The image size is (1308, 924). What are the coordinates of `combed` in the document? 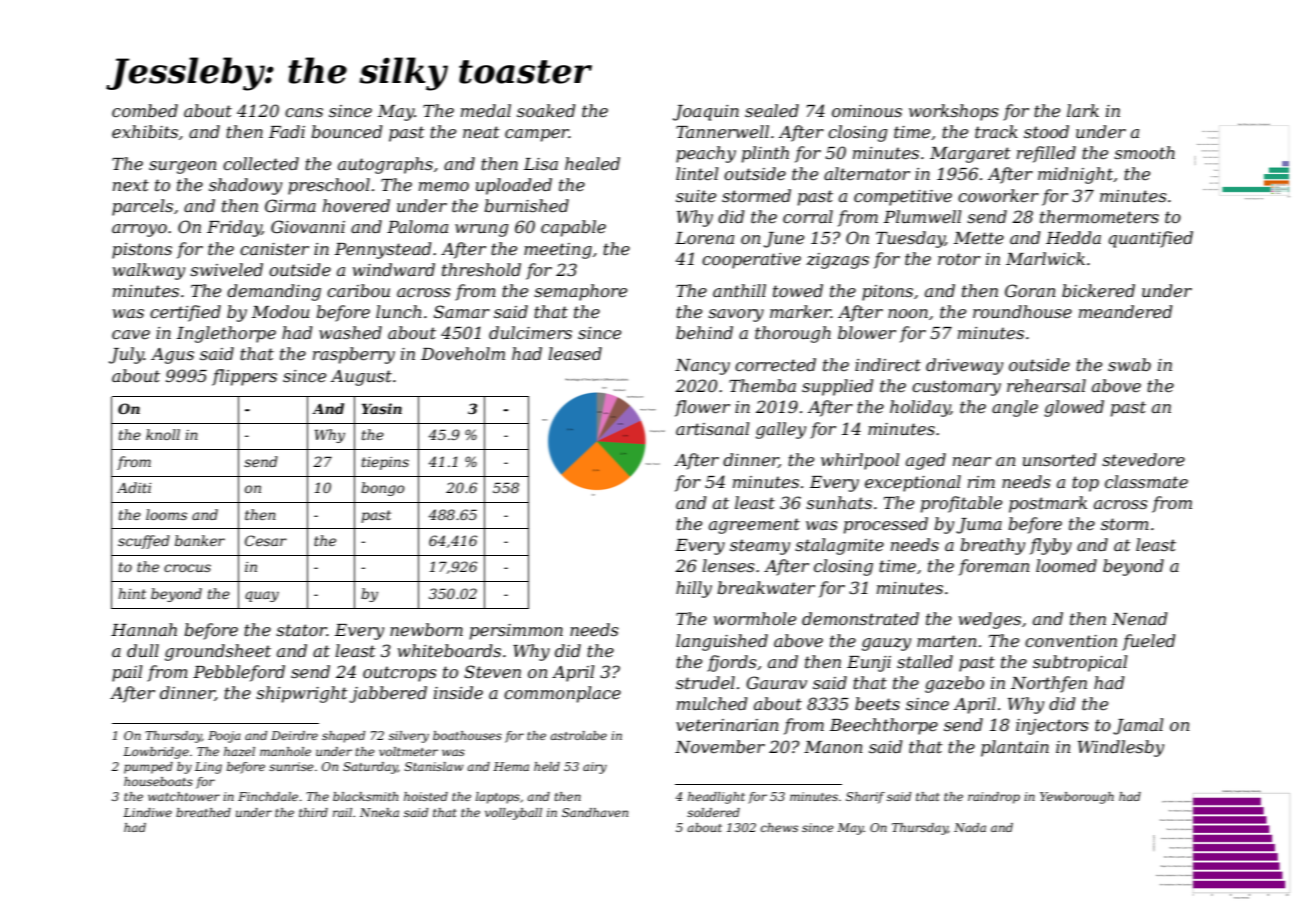 It's located at (145, 110).
